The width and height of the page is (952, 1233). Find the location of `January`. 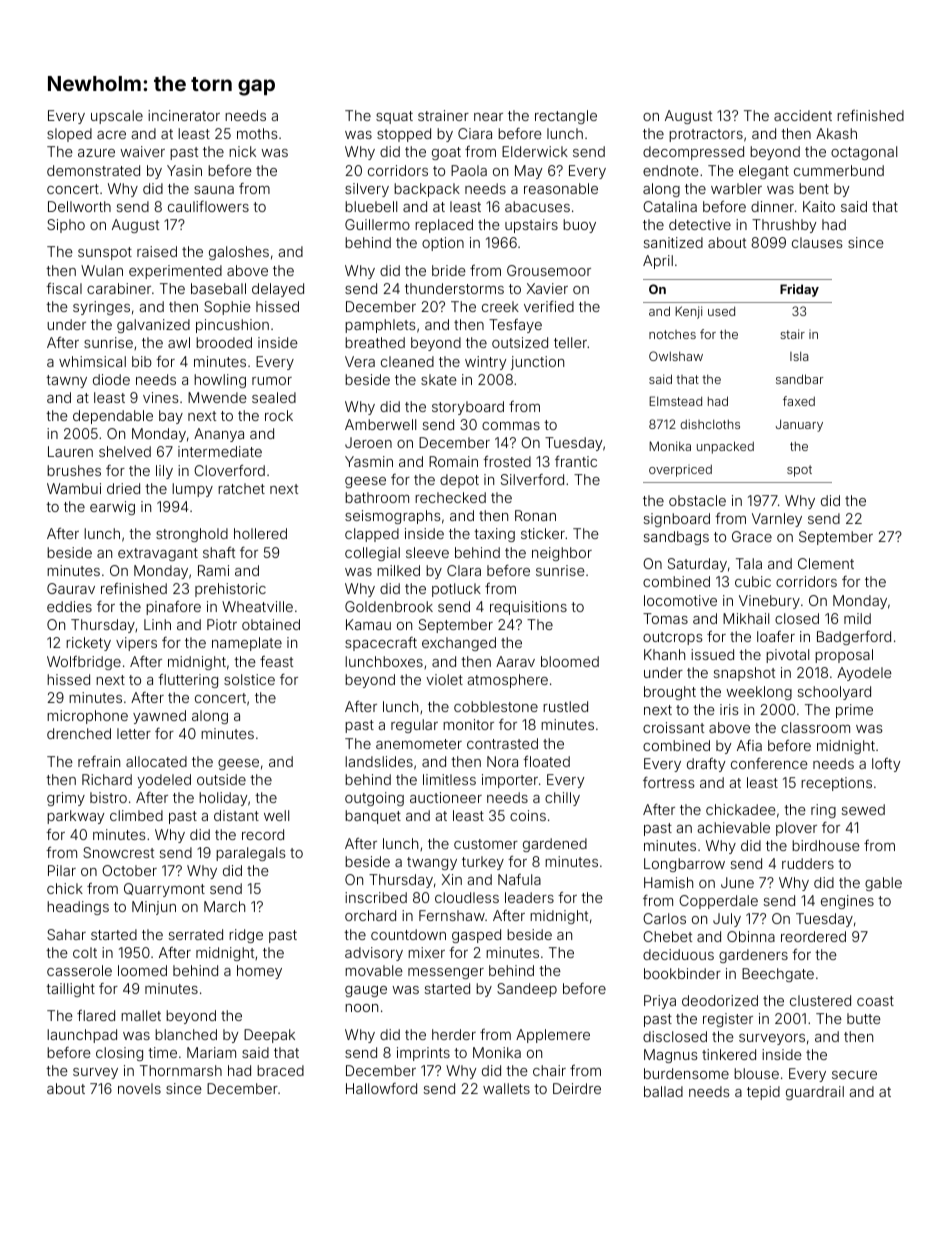

January is located at coordinates (799, 425).
